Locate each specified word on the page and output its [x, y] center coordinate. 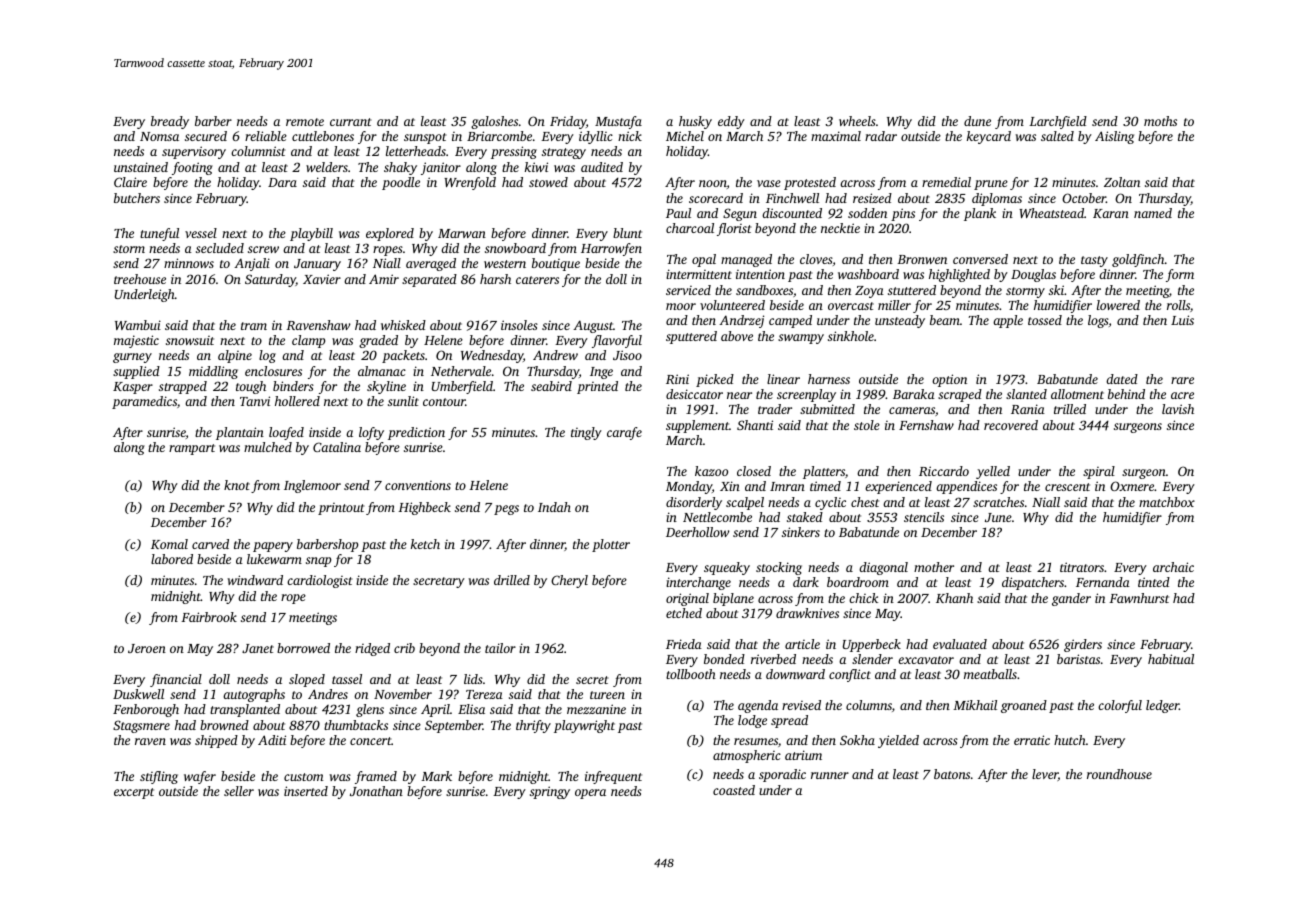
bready [170, 122]
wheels [857, 121]
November [403, 694]
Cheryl [569, 581]
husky [695, 122]
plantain [240, 433]
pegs [506, 510]
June [998, 517]
